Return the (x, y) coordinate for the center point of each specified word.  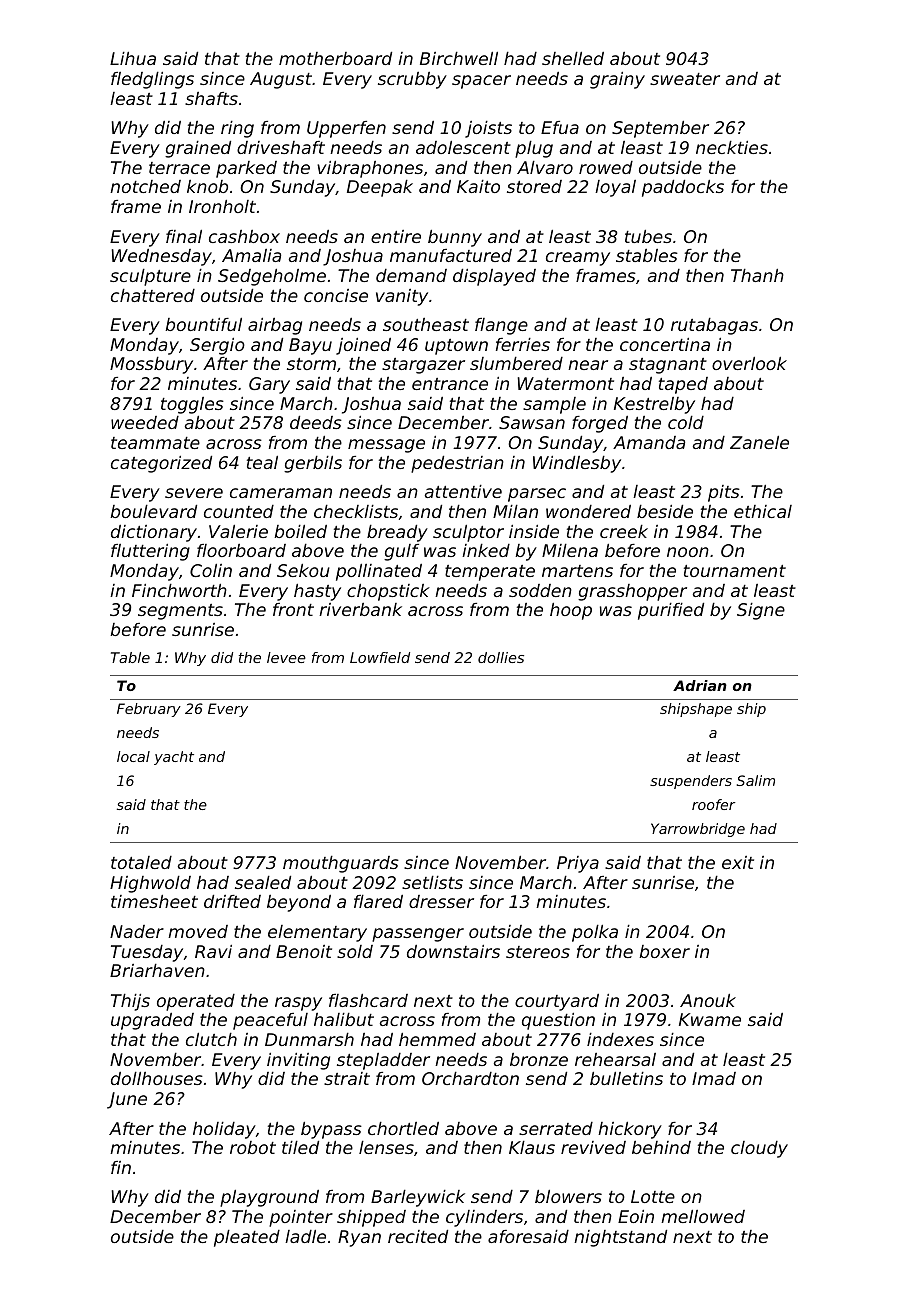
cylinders (484, 1218)
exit (738, 862)
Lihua (133, 58)
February (149, 710)
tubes (648, 236)
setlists (432, 882)
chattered (153, 295)
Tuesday (147, 953)
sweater (685, 79)
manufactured (451, 255)
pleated (247, 1238)
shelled (573, 58)
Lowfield (380, 657)
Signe (761, 611)
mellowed (703, 1216)
